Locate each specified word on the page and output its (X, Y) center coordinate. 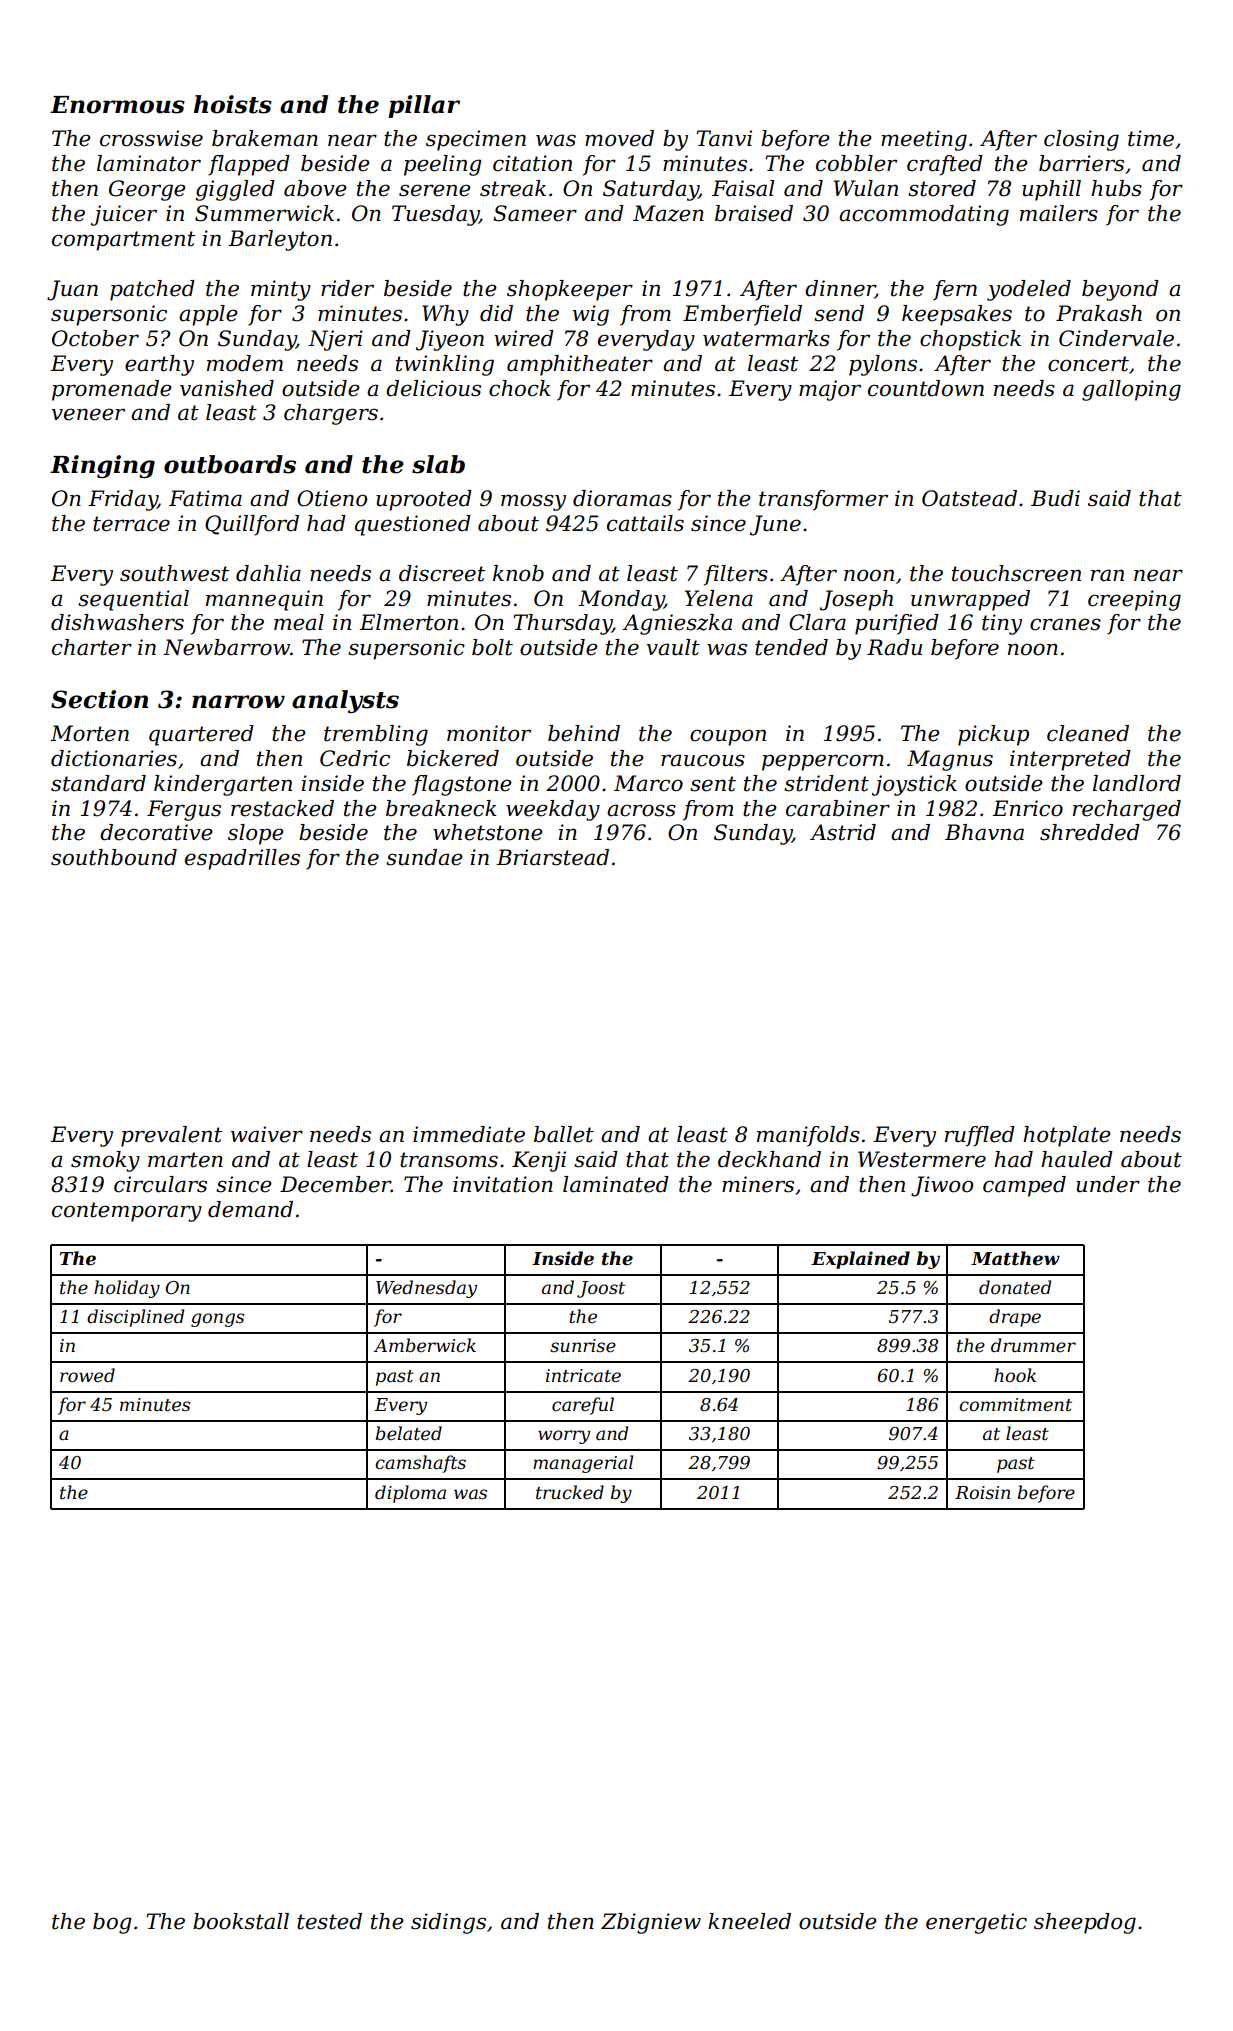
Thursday (562, 624)
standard (98, 783)
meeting (924, 140)
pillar (424, 106)
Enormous (117, 105)
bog (112, 1923)
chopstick (970, 340)
